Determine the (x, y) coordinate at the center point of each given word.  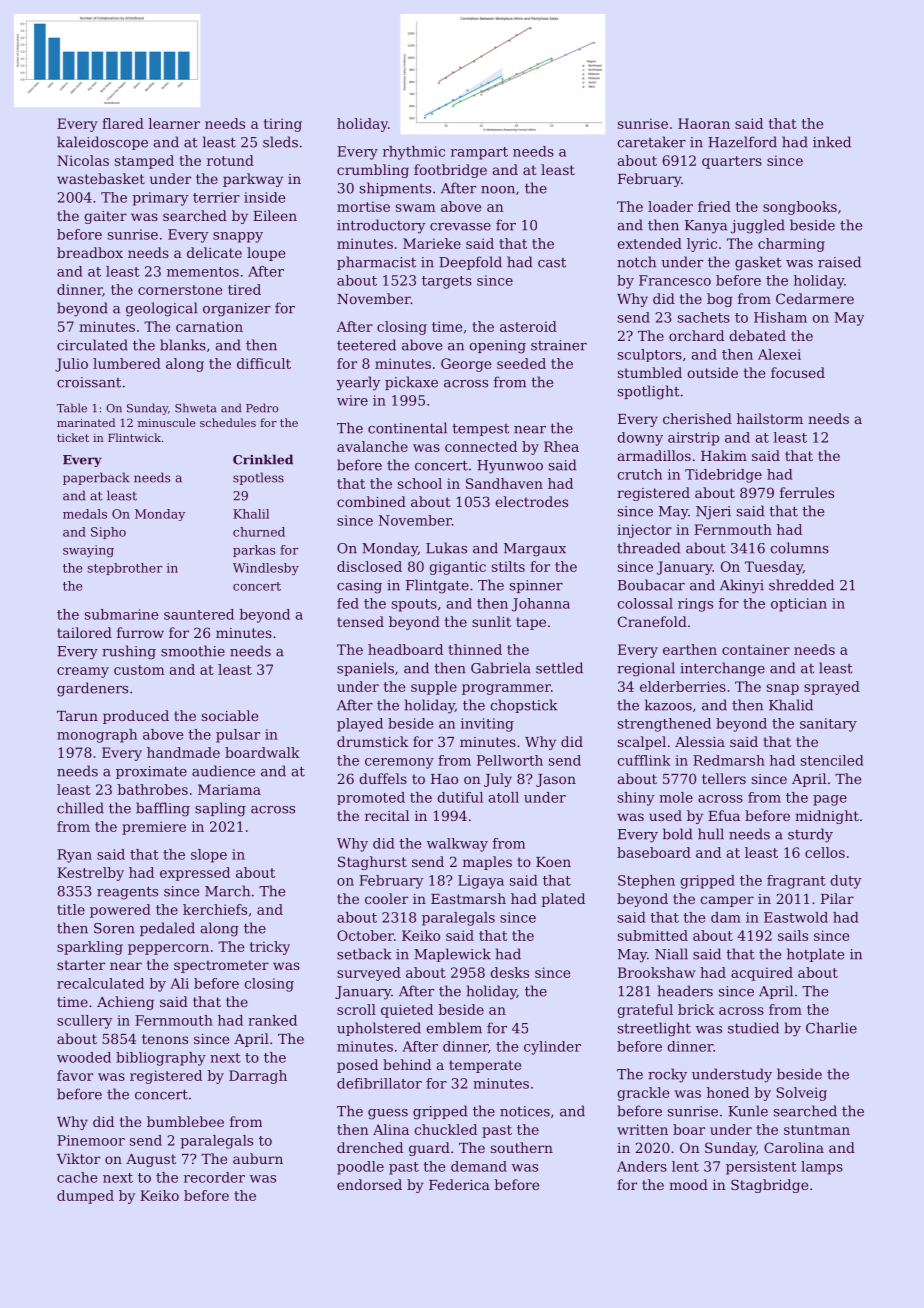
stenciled (832, 760)
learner (174, 123)
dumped (85, 1197)
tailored (84, 632)
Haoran (704, 123)
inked (832, 142)
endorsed (369, 1184)
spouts (414, 605)
